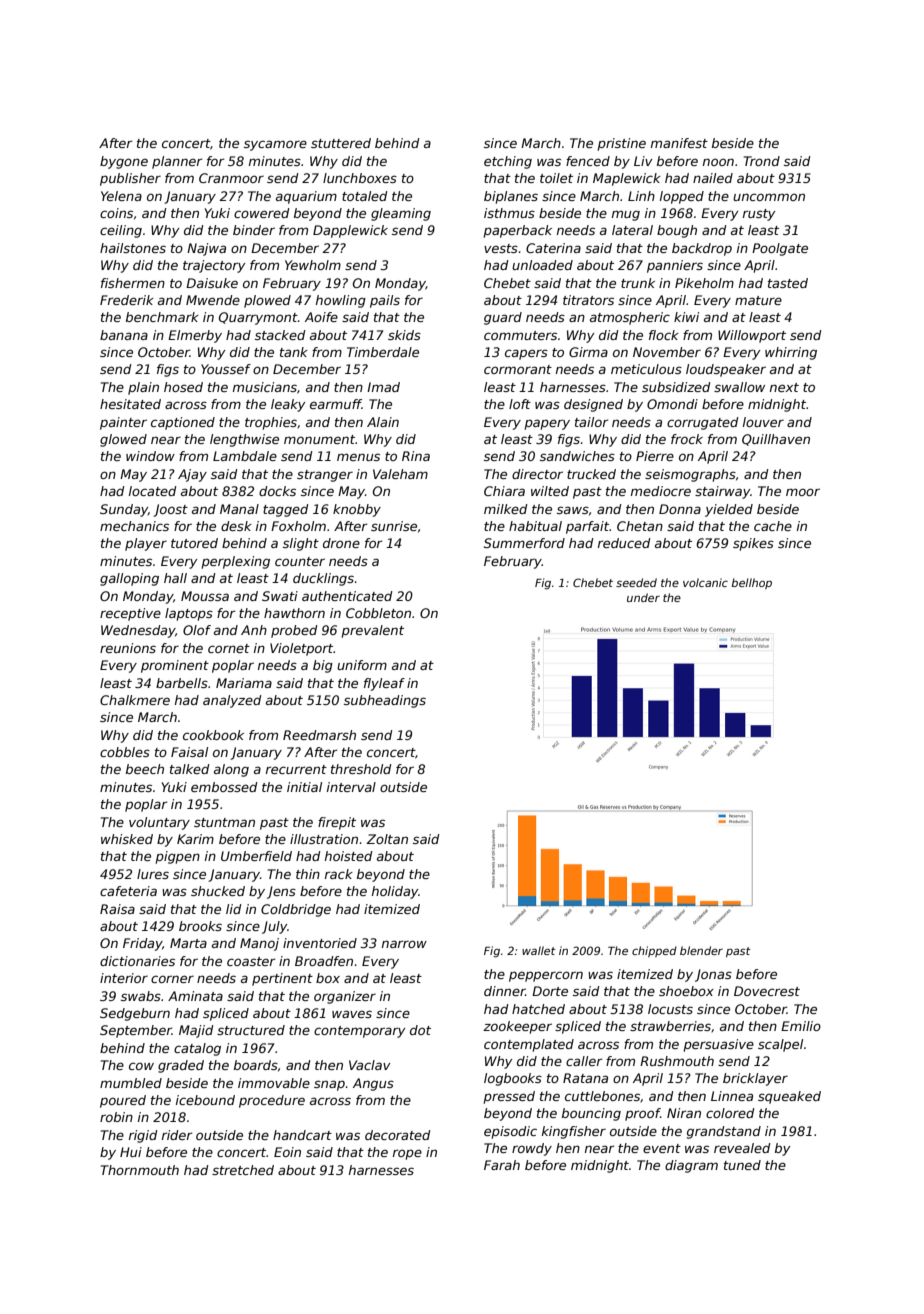 The height and width of the page is (1314, 924). Describe the element at coordinates (137, 961) in the page. I see `dictionaries` at that location.
